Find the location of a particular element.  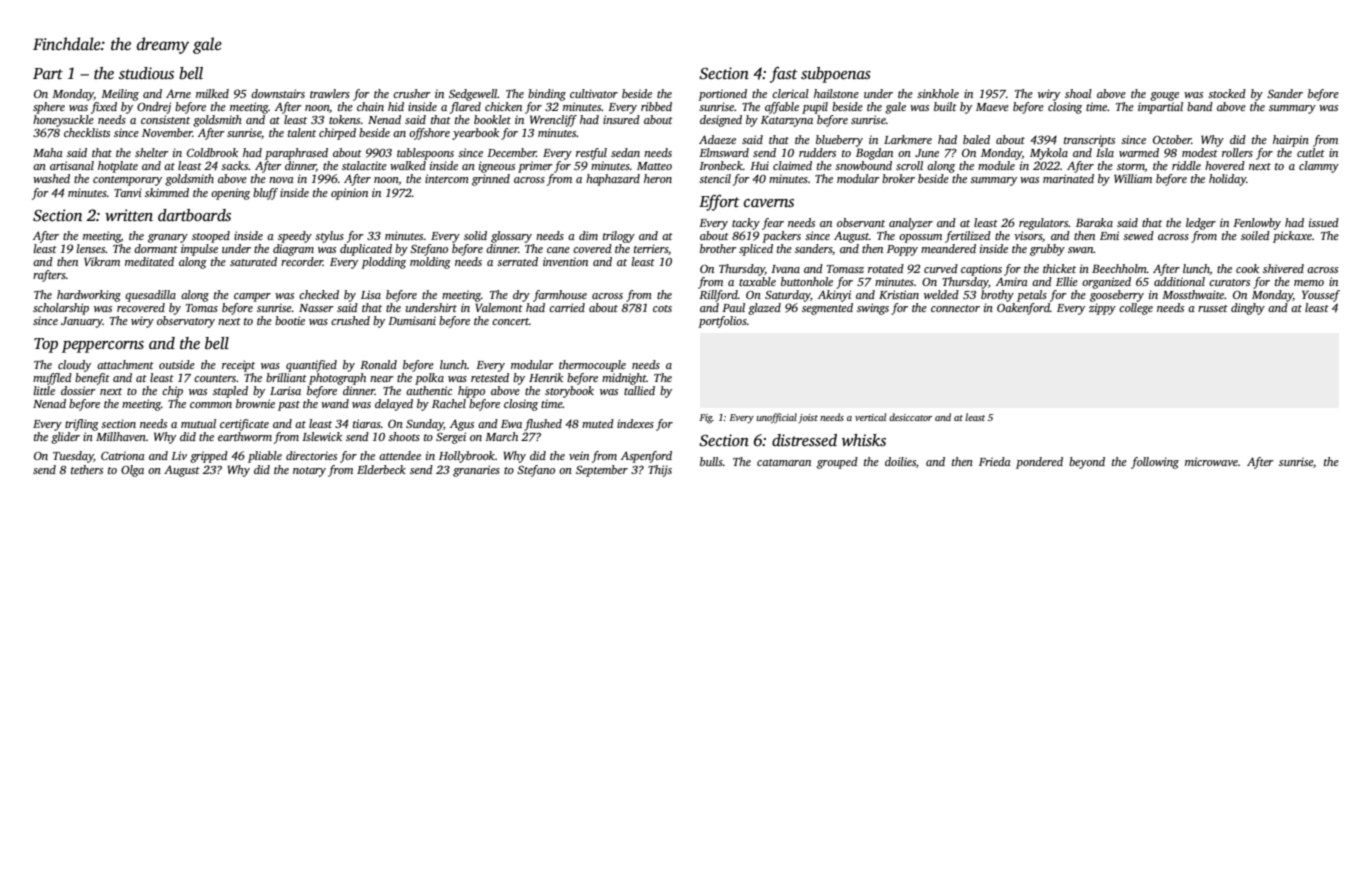

portfolios is located at coordinates (722, 322).
